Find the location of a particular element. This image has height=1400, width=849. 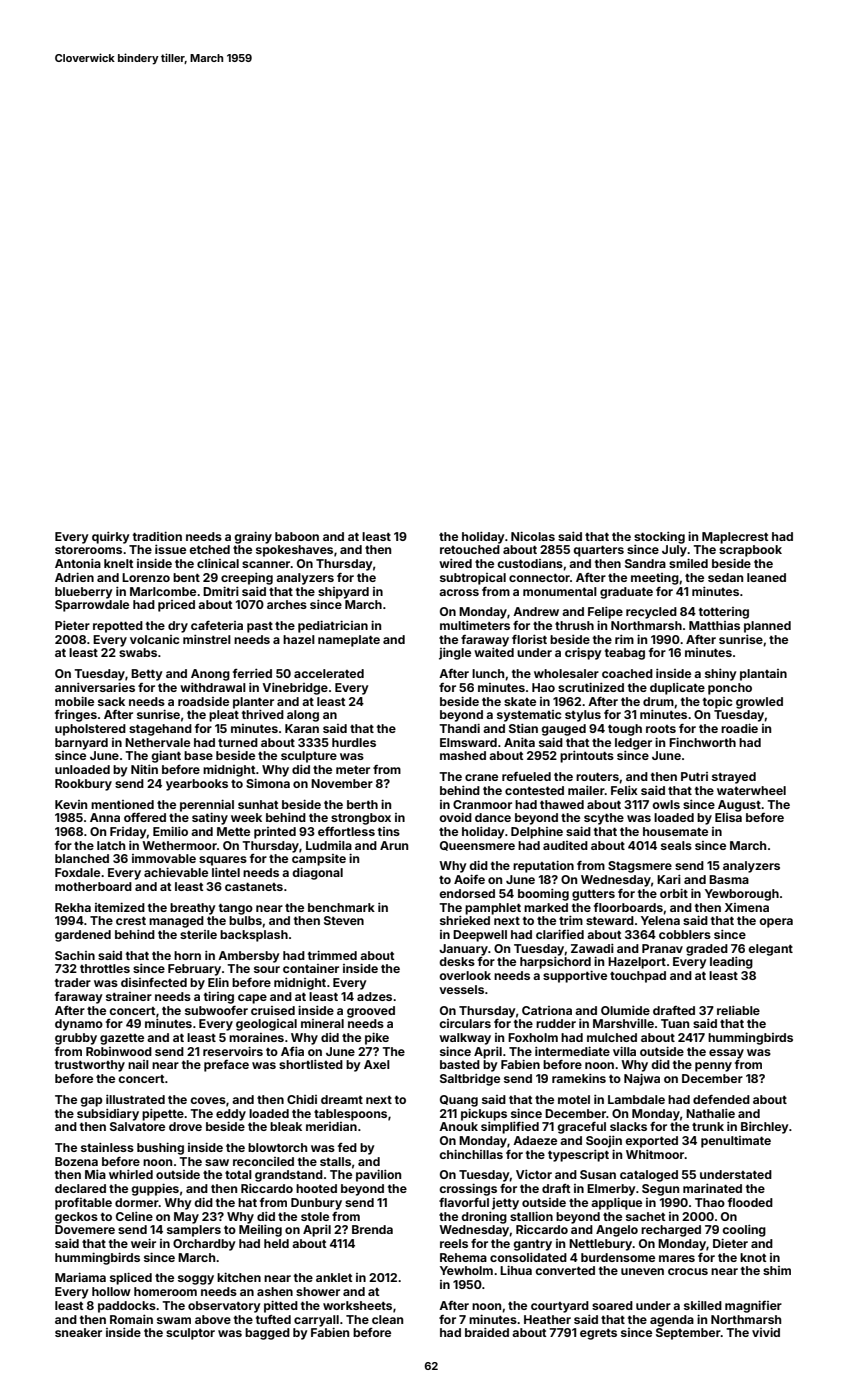

sedan is located at coordinates (725, 577).
